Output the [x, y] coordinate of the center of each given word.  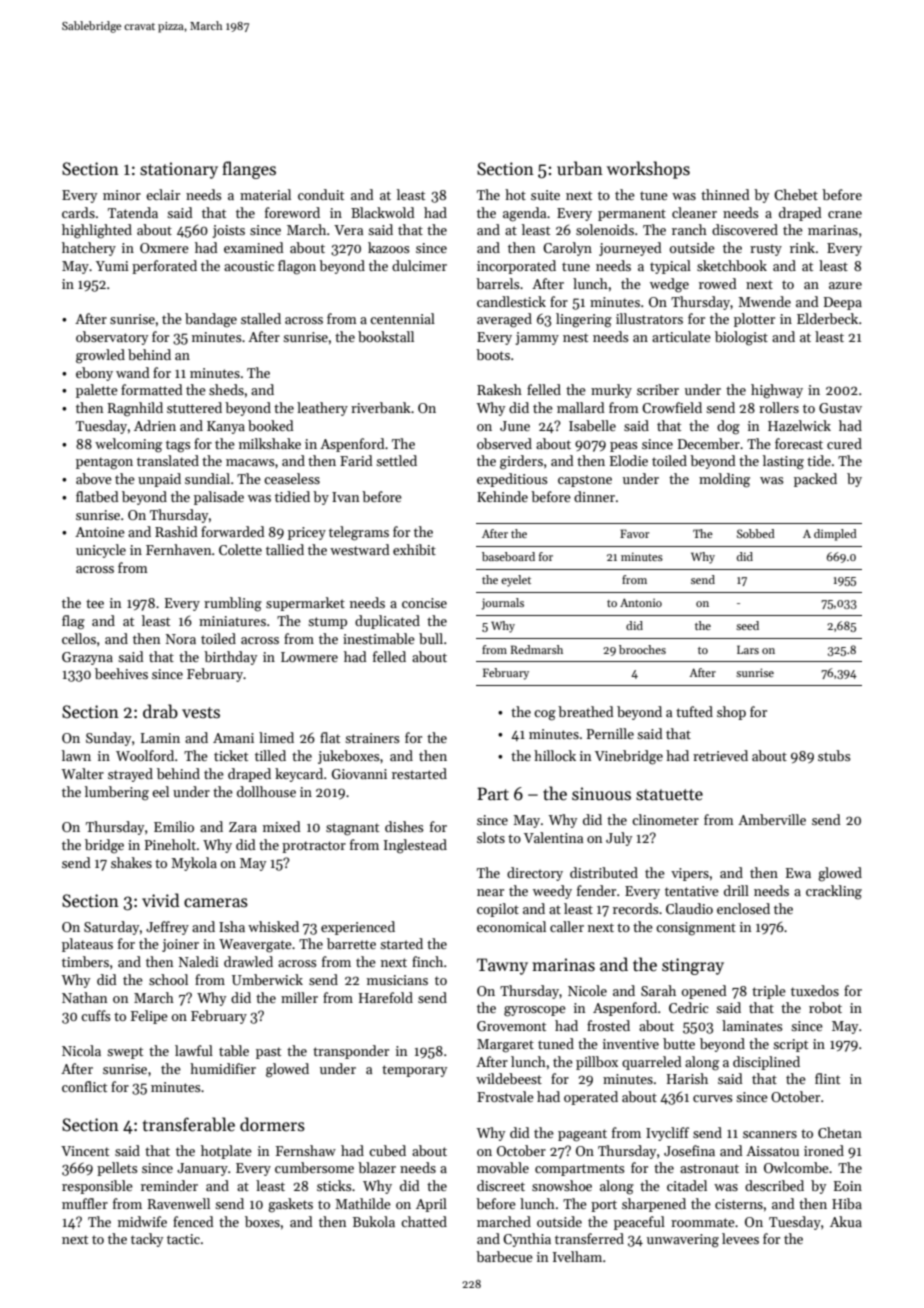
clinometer [665, 819]
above [94, 478]
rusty [766, 250]
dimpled [835, 535]
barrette [351, 943]
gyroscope [535, 1011]
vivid [161, 900]
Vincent [85, 1151]
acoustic [249, 266]
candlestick [511, 301]
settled [396, 460]
